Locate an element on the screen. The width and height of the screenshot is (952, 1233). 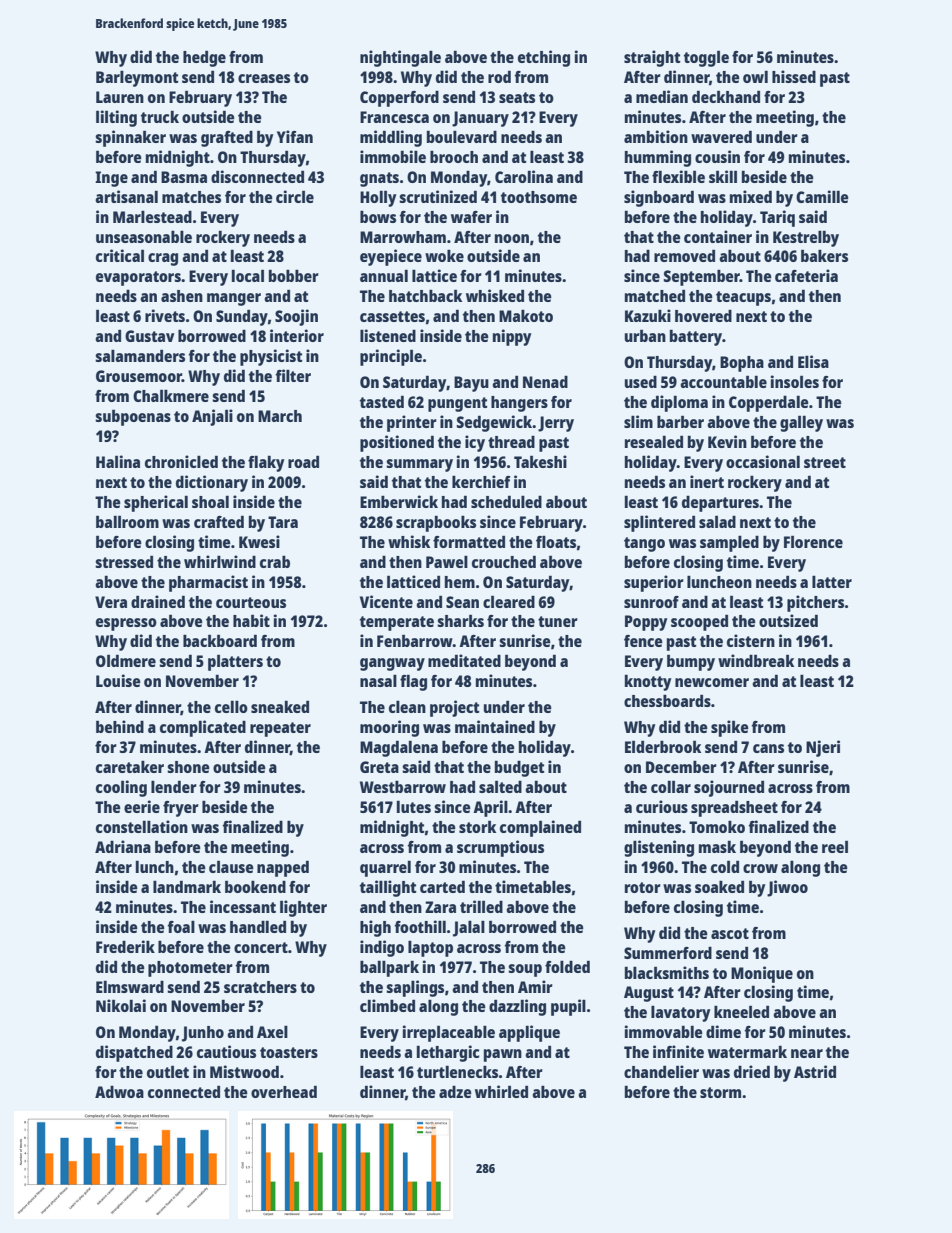
blacksmiths is located at coordinates (667, 972).
